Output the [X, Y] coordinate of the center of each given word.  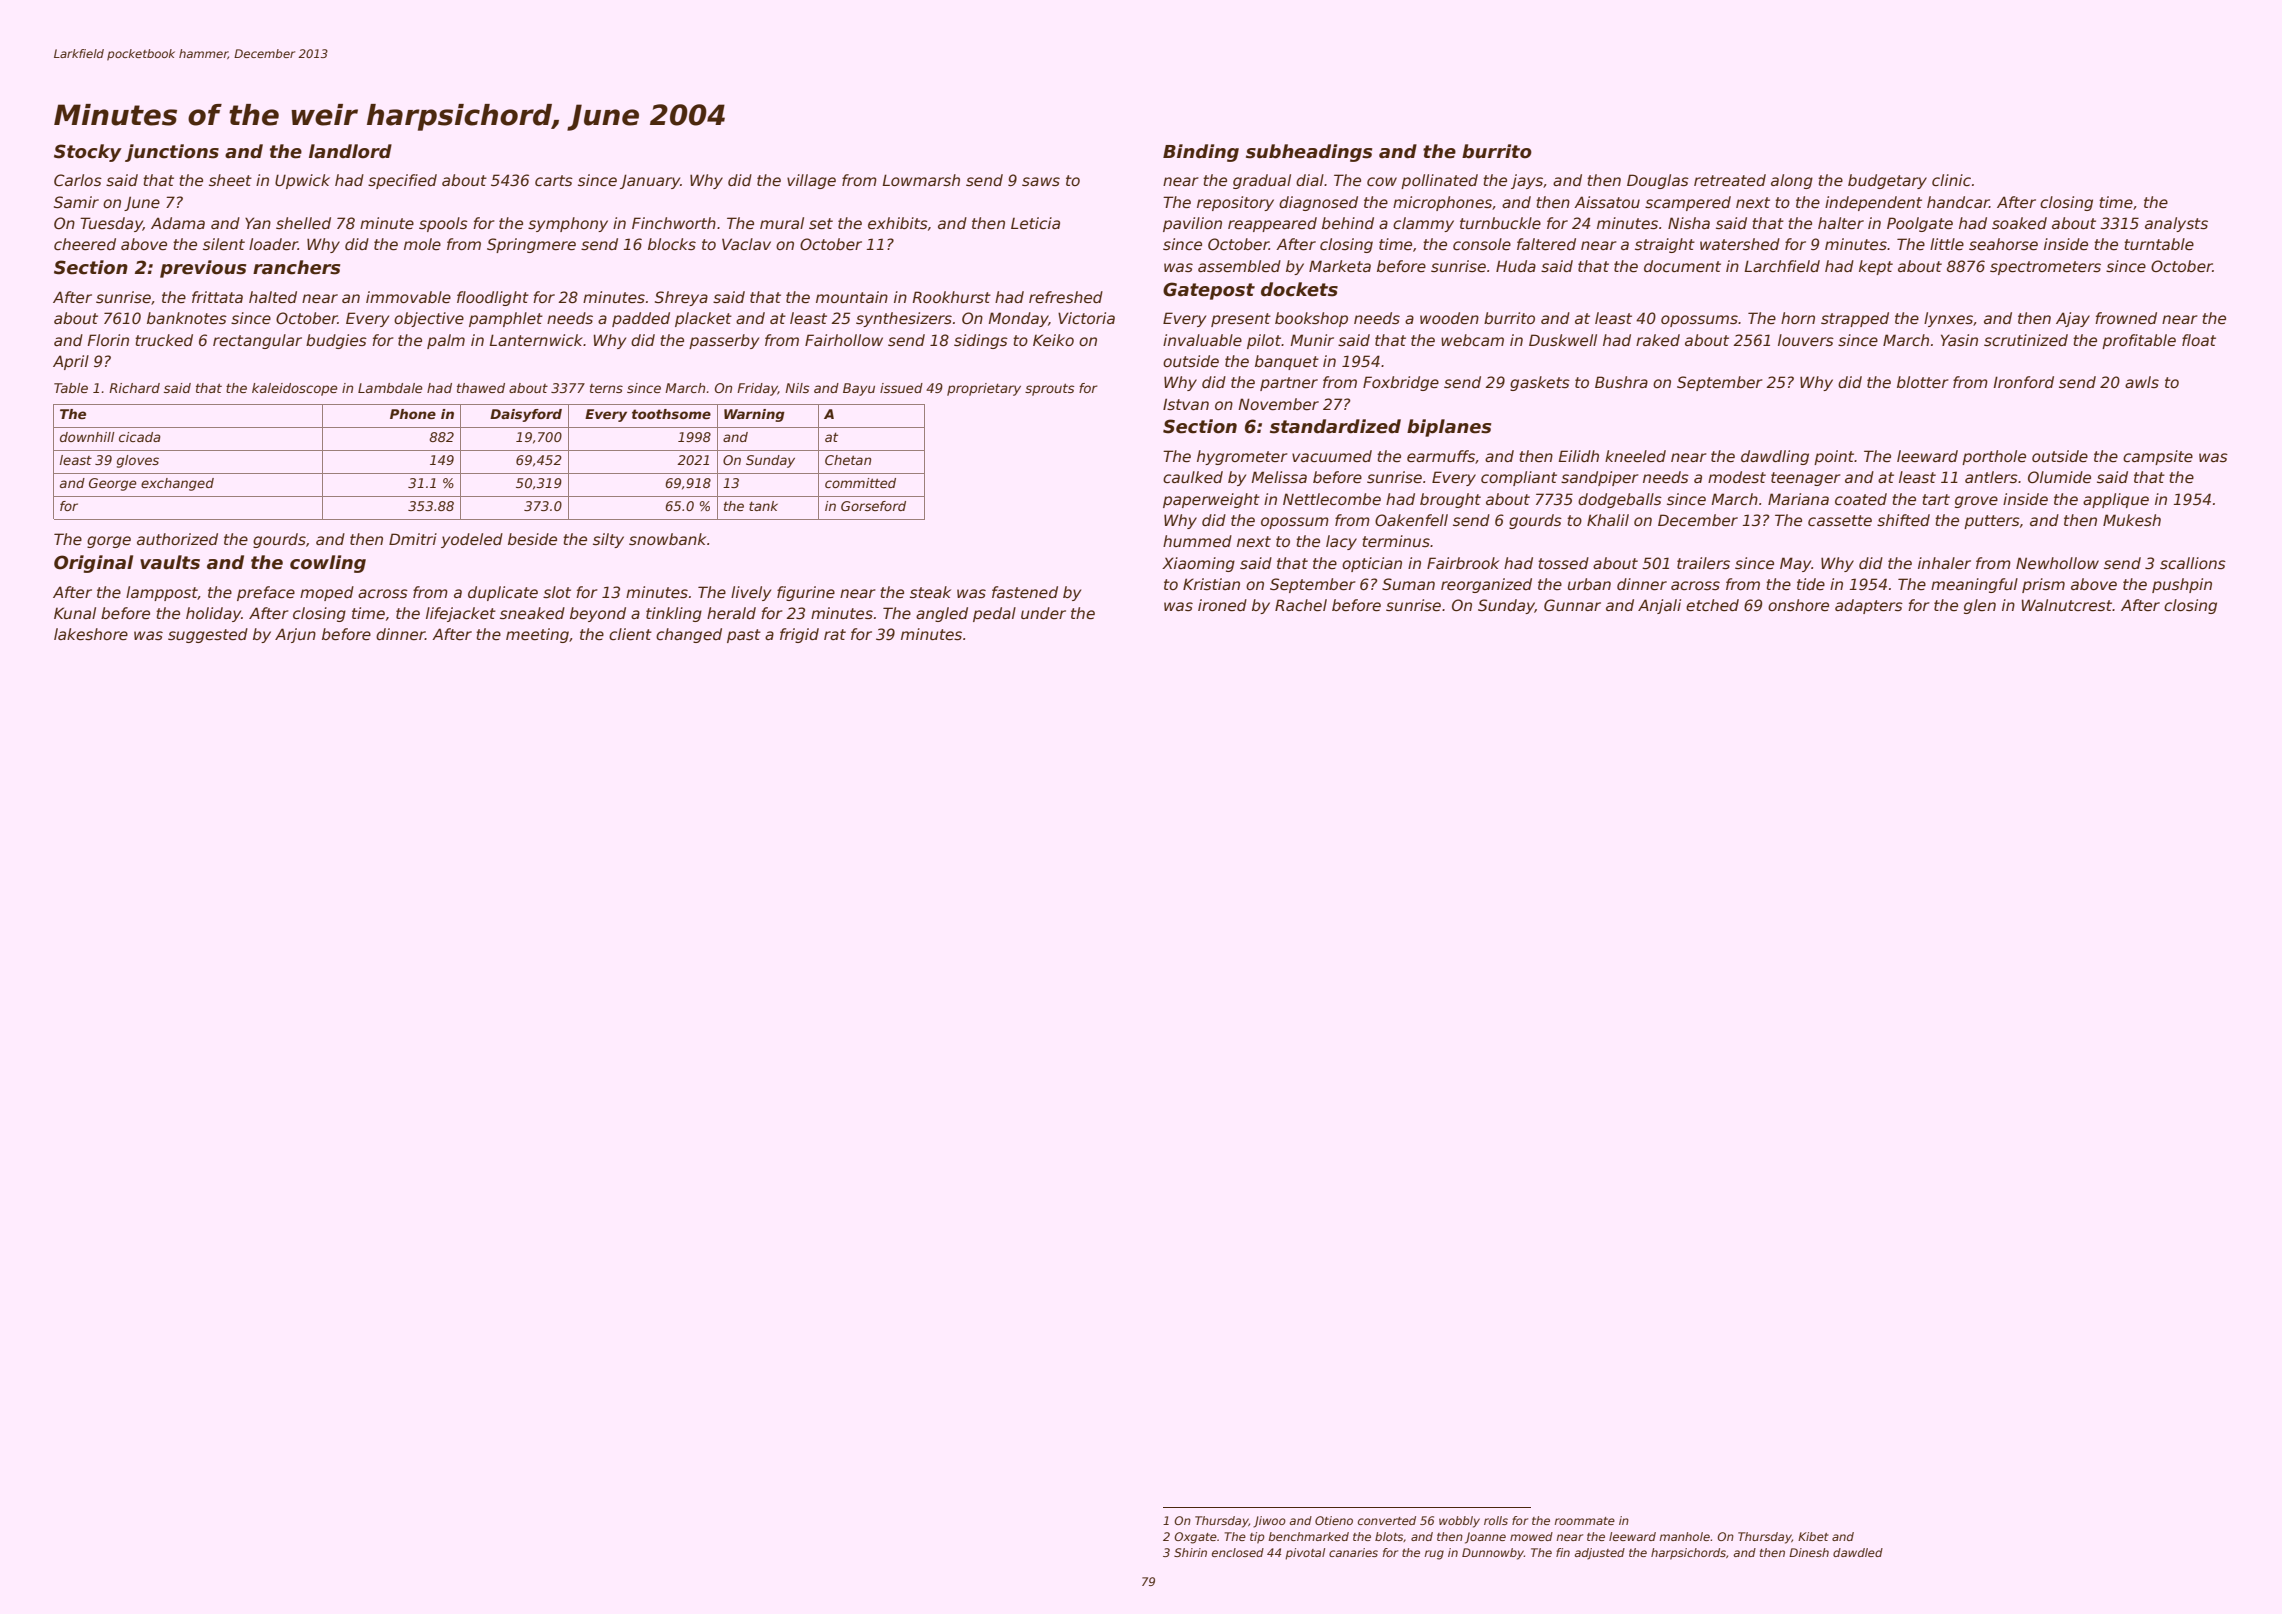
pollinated [1439, 181]
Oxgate [1195, 1538]
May [1795, 564]
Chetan [848, 460]
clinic [1951, 180]
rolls [1496, 1520]
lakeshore [91, 634]
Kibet [1813, 1536]
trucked [164, 340]
